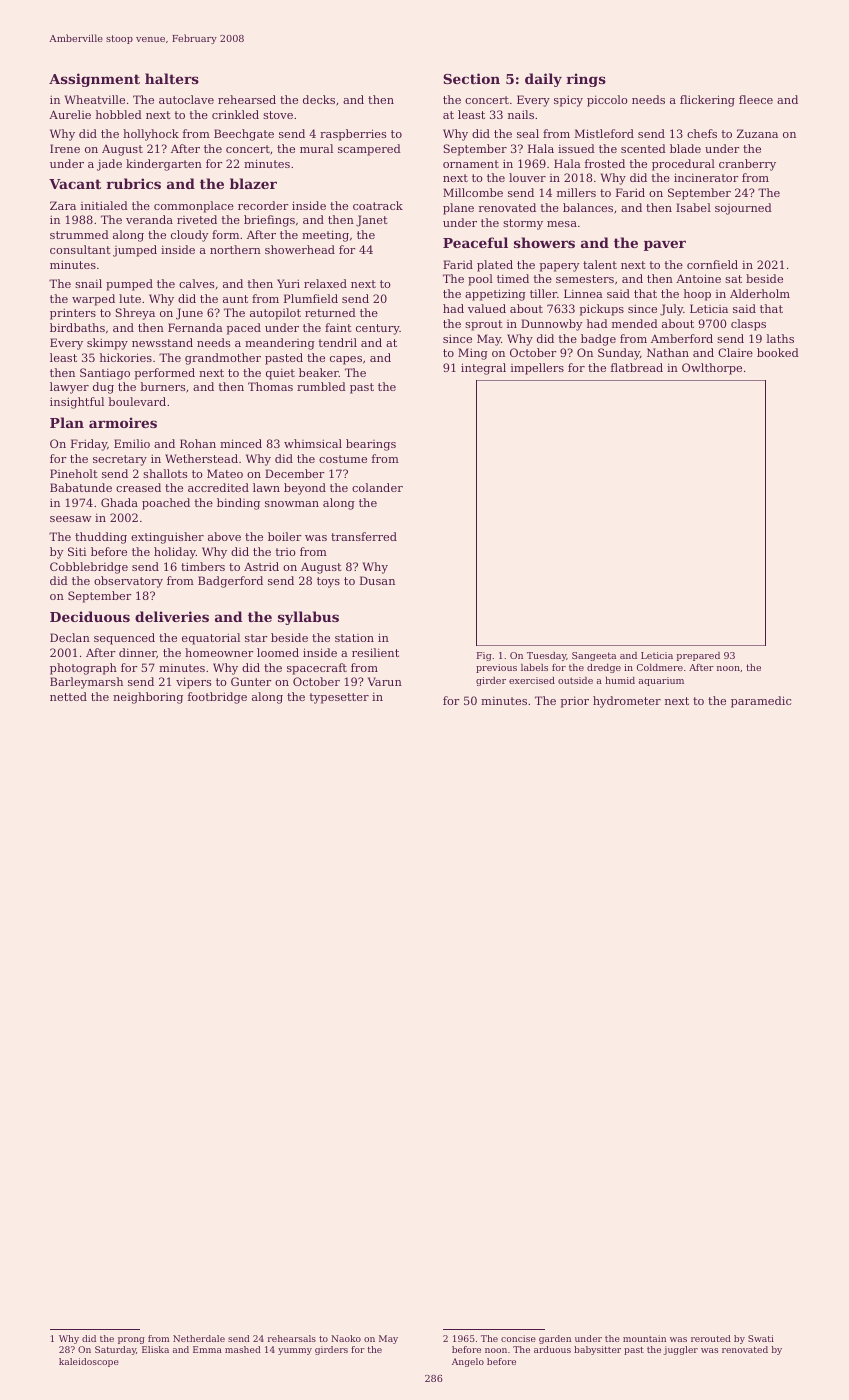 Image resolution: width=849 pixels, height=1400 pixels. What do you see at coordinates (339, 698) in the screenshot?
I see `typesetter` at bounding box center [339, 698].
